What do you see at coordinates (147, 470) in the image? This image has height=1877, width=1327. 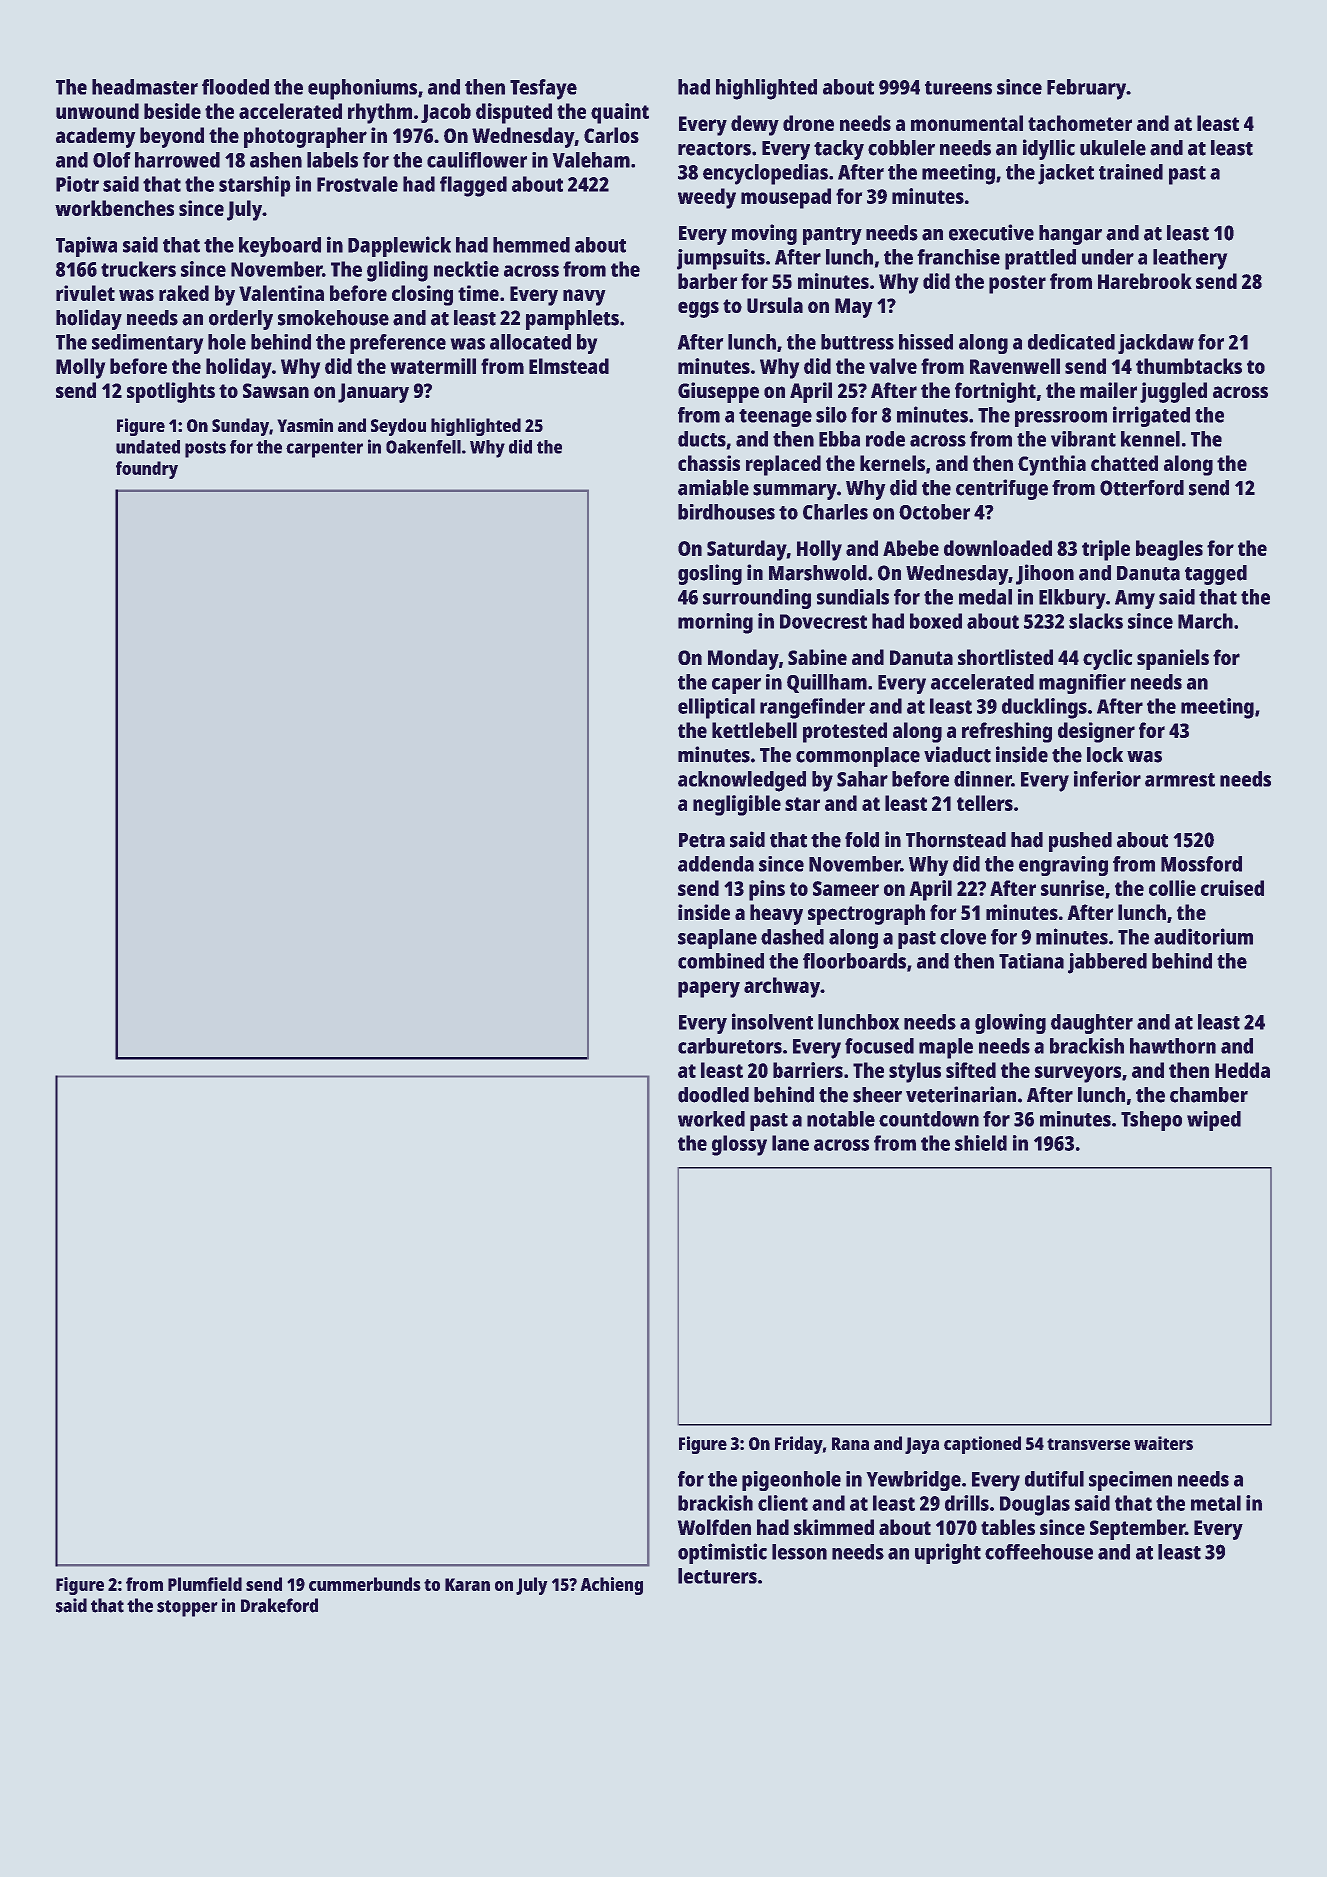 I see `foundry` at bounding box center [147, 470].
